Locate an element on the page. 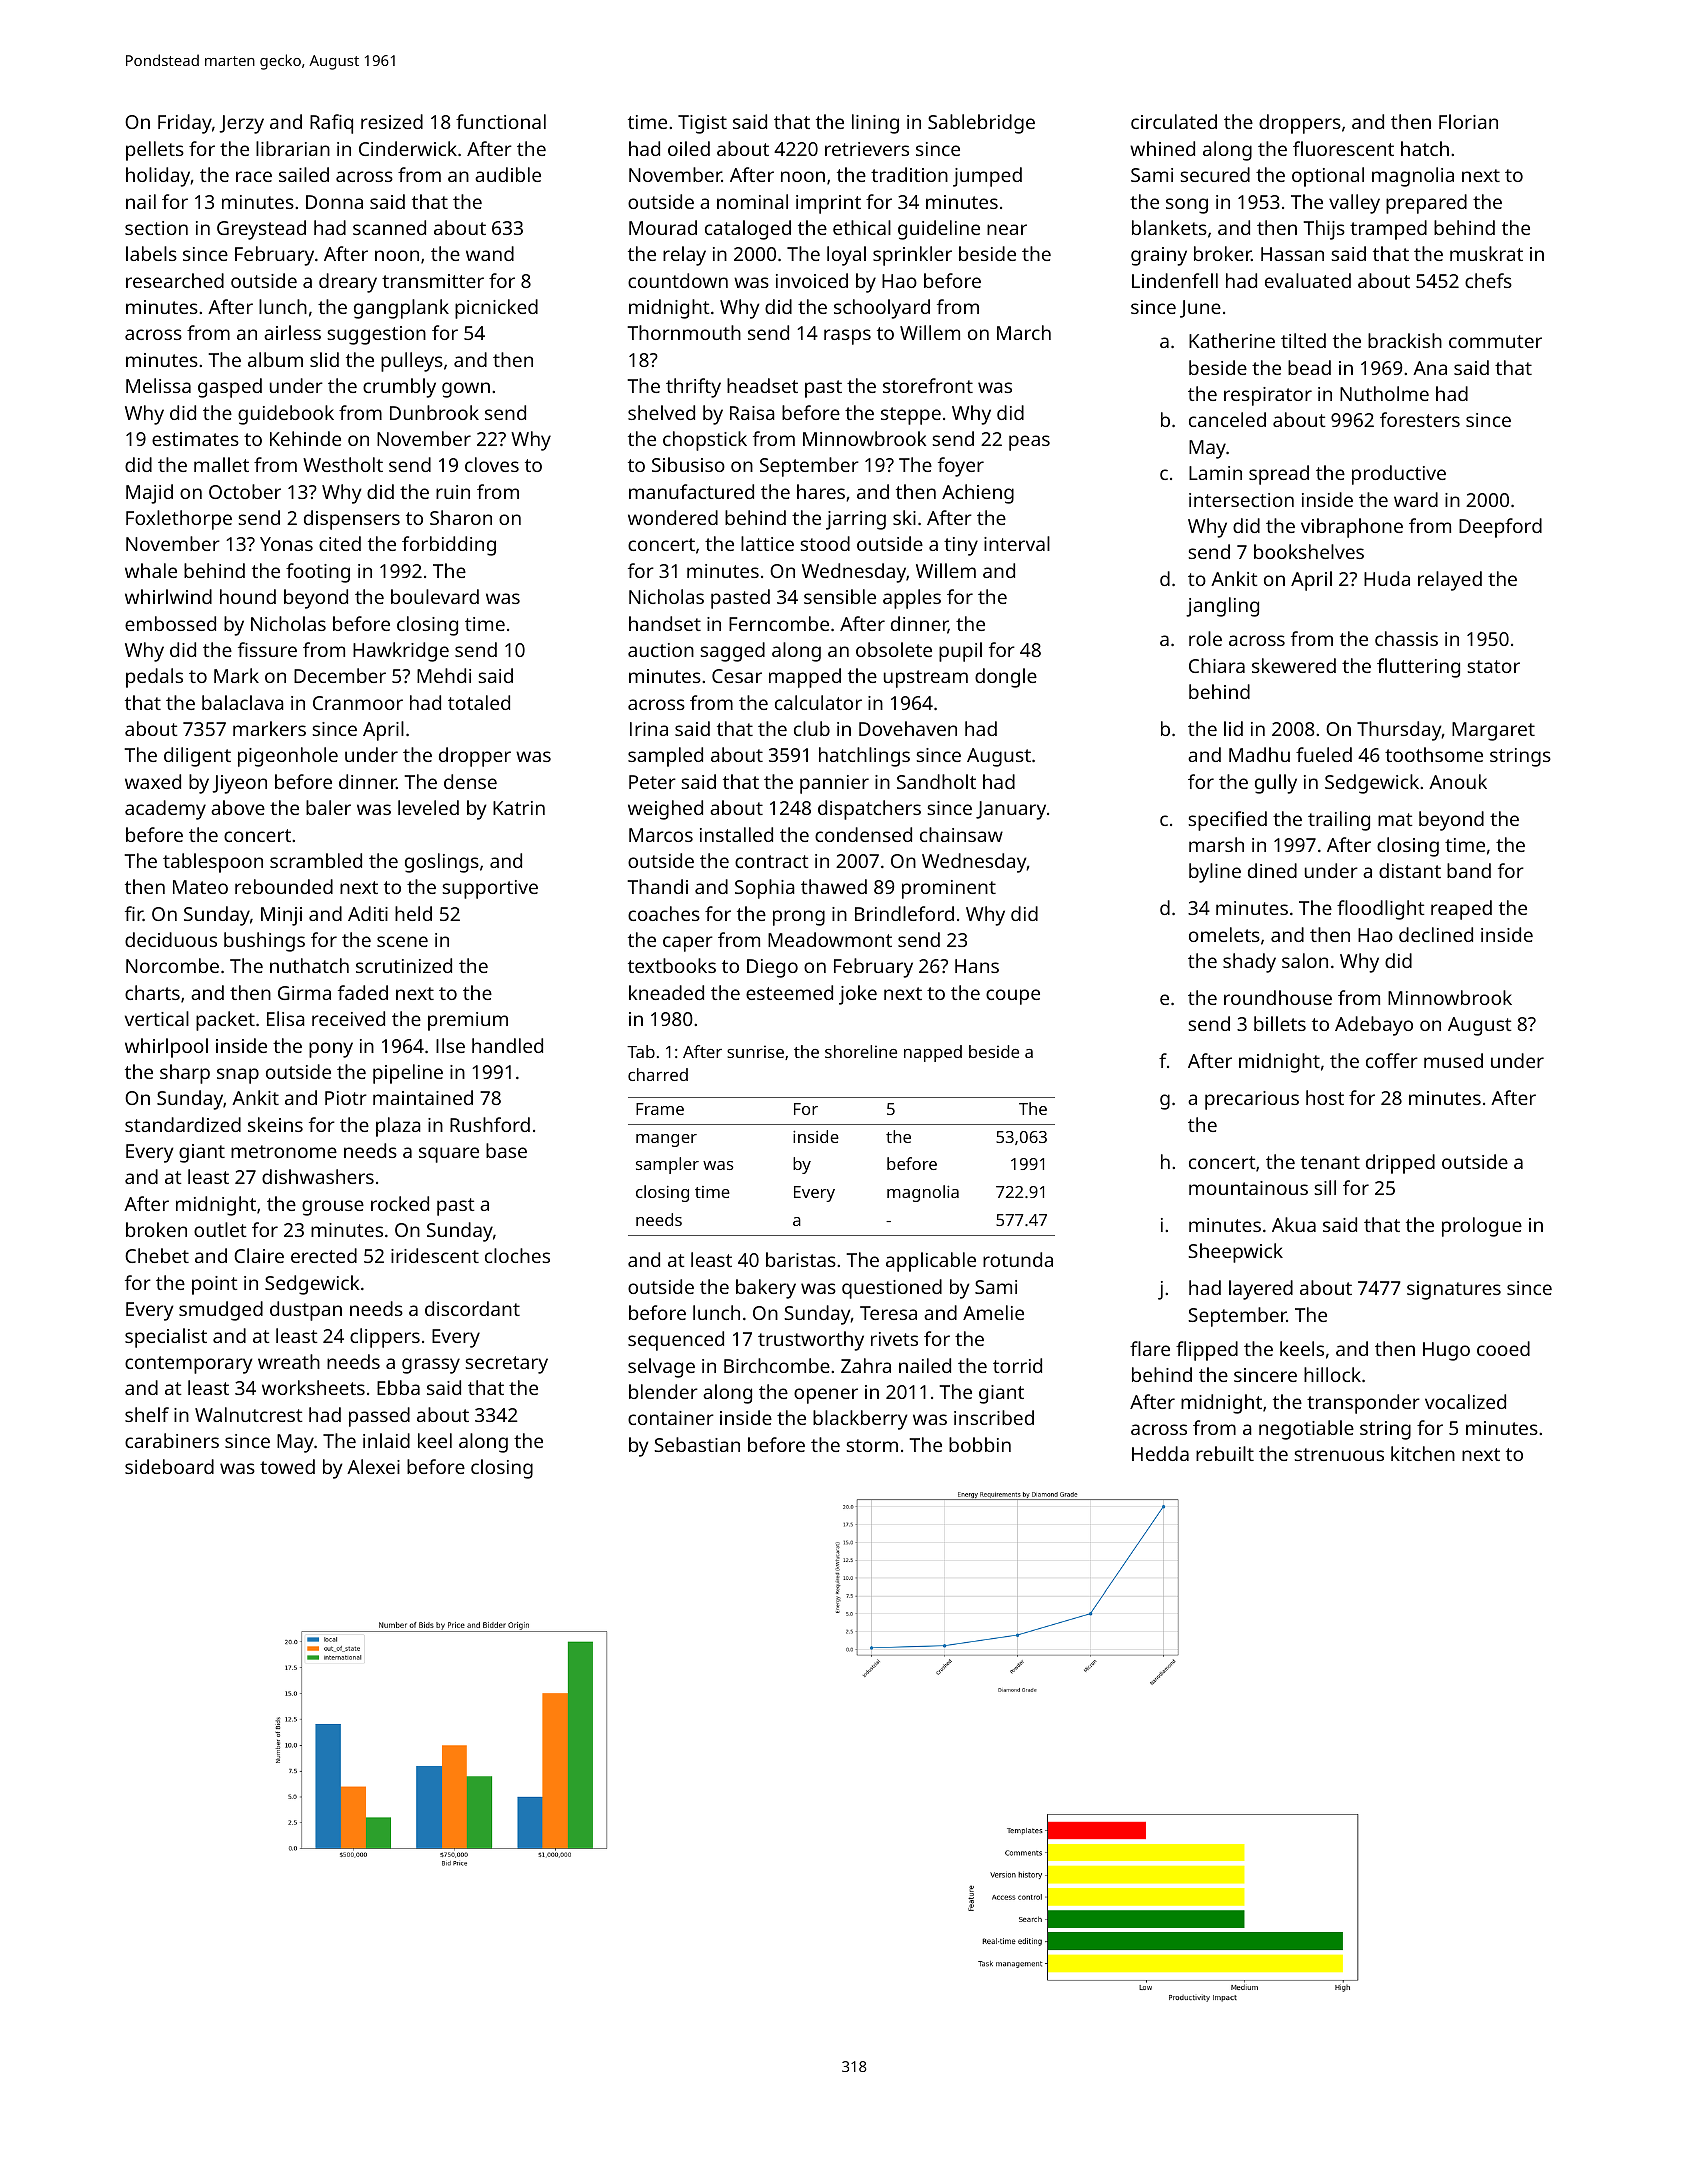 The width and height of the image is (1683, 2178). Brindleford is located at coordinates (904, 913).
